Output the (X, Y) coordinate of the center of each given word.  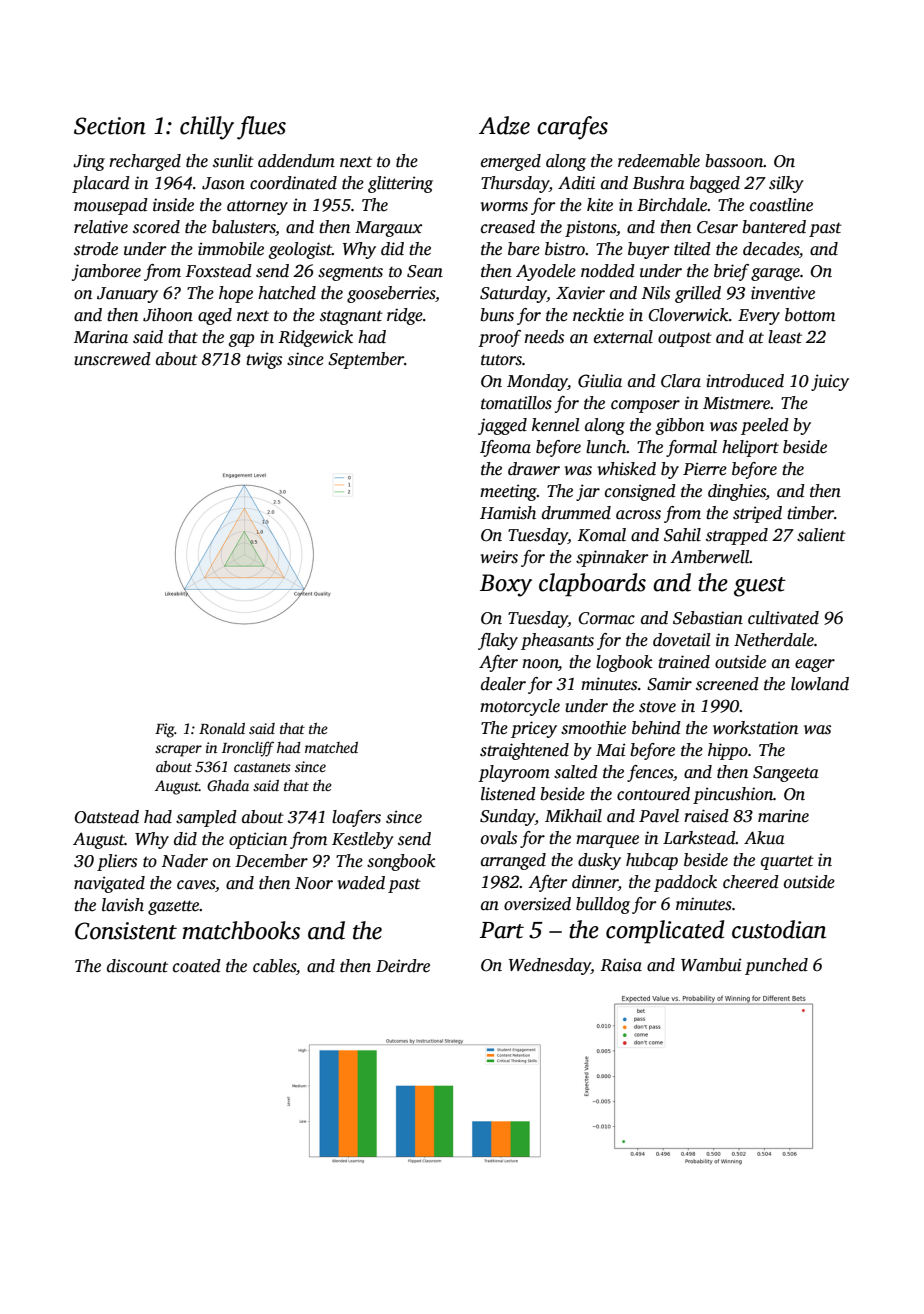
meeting (508, 492)
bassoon (734, 161)
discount (137, 966)
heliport (750, 448)
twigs (264, 360)
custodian (779, 929)
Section (110, 126)
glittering (400, 184)
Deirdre (403, 966)
